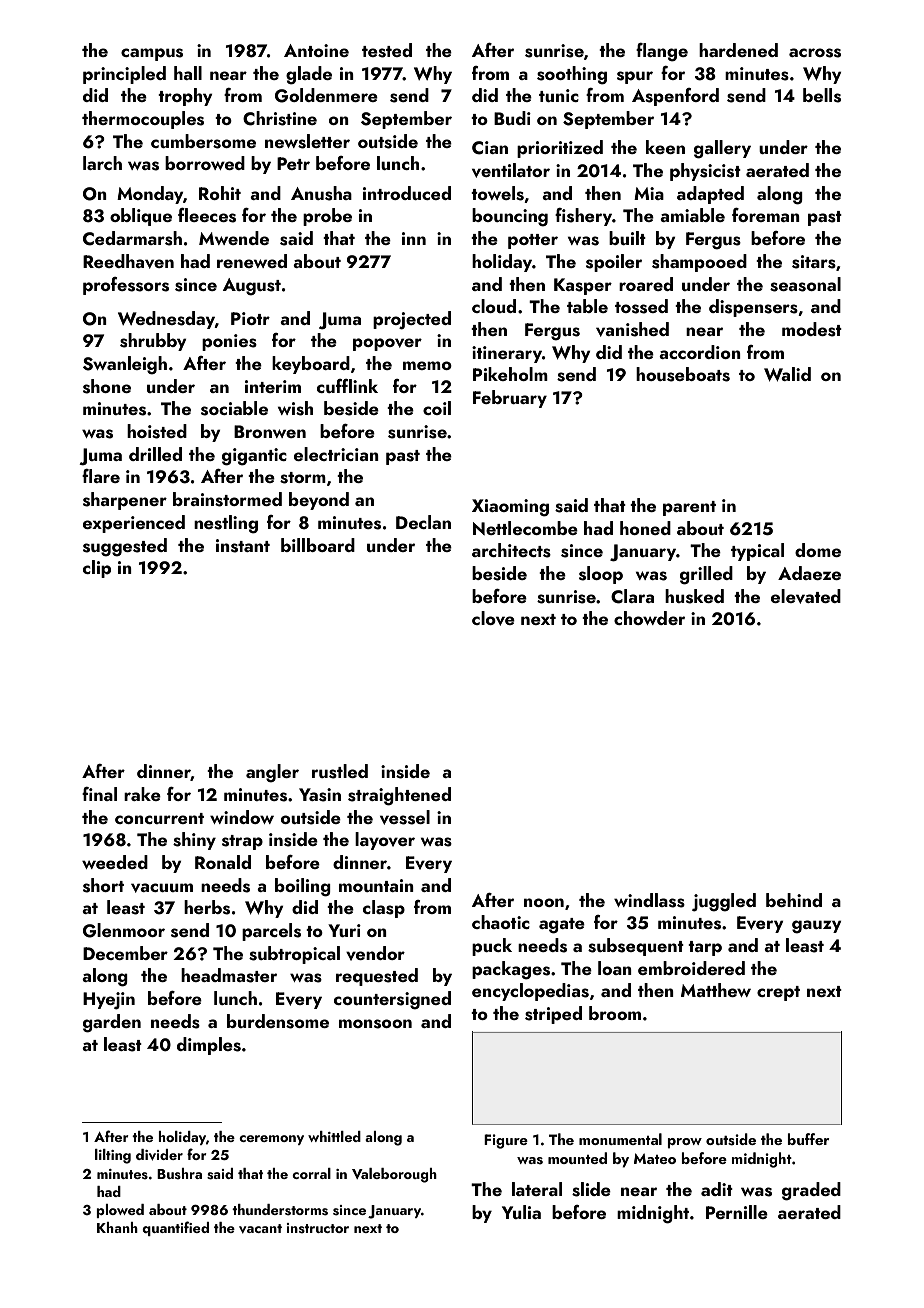 The height and width of the screenshot is (1308, 924). Describe the element at coordinates (242, 817) in the screenshot. I see `window` at that location.
